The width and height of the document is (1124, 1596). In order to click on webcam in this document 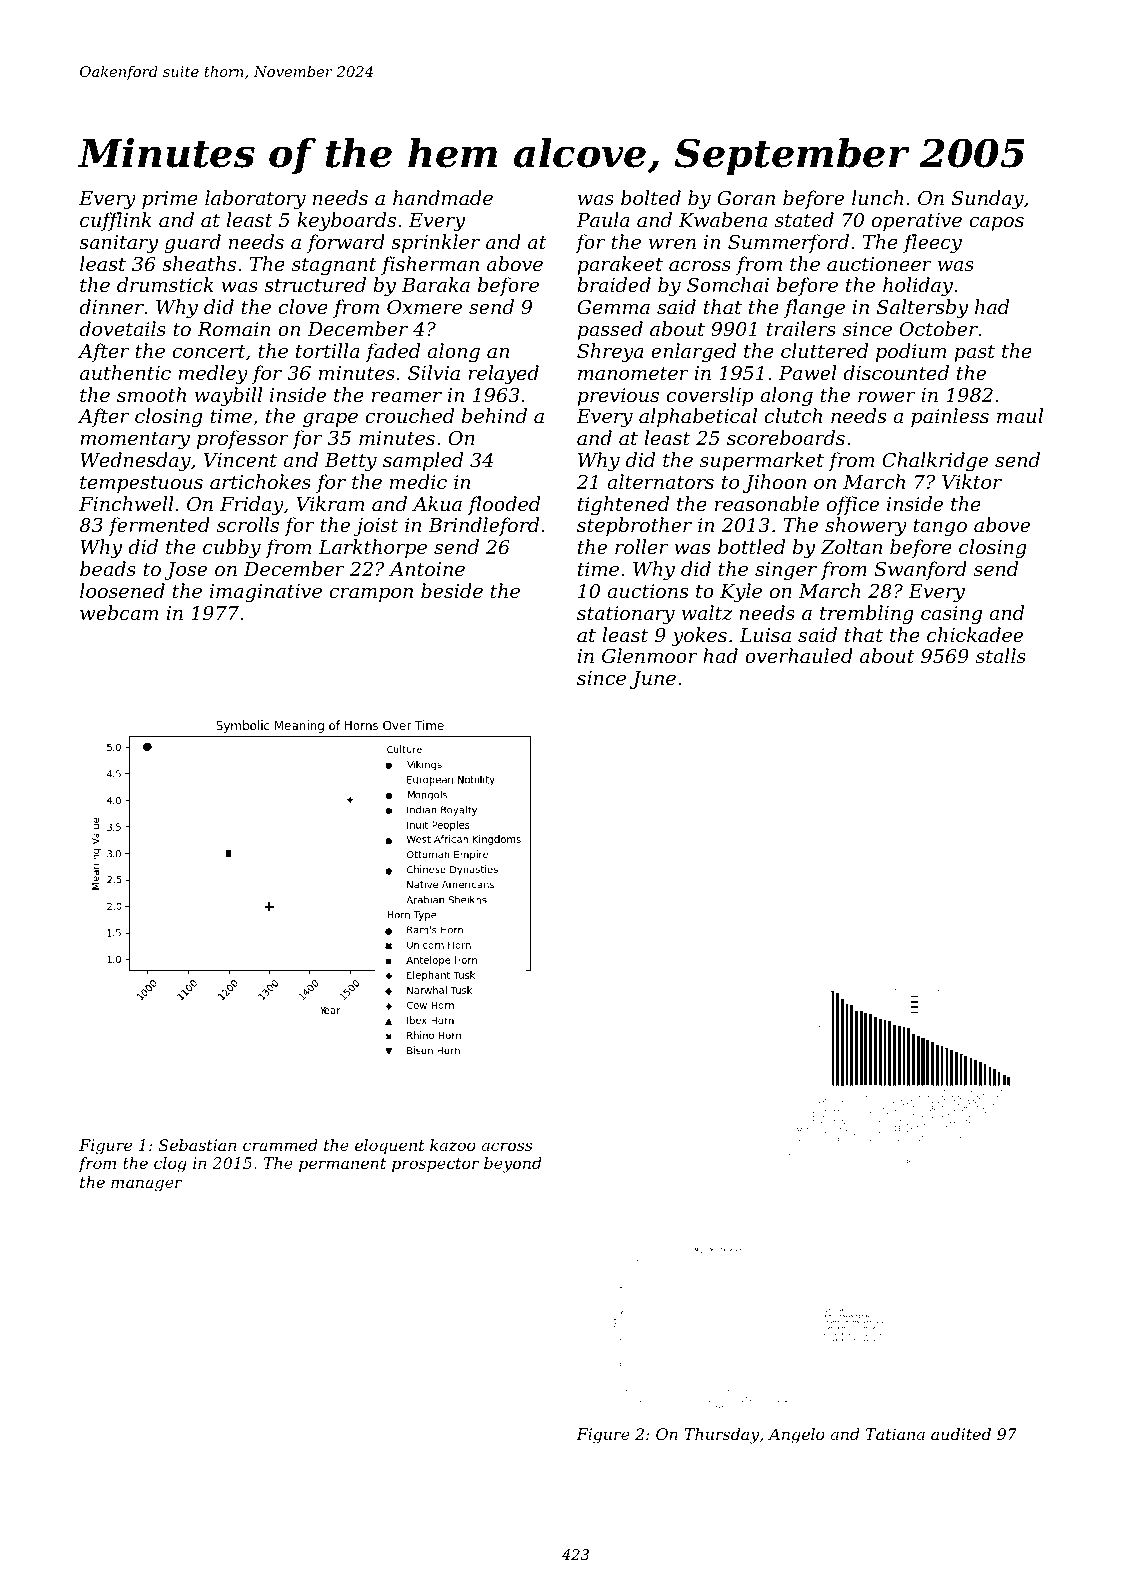, I will do `click(119, 612)`.
